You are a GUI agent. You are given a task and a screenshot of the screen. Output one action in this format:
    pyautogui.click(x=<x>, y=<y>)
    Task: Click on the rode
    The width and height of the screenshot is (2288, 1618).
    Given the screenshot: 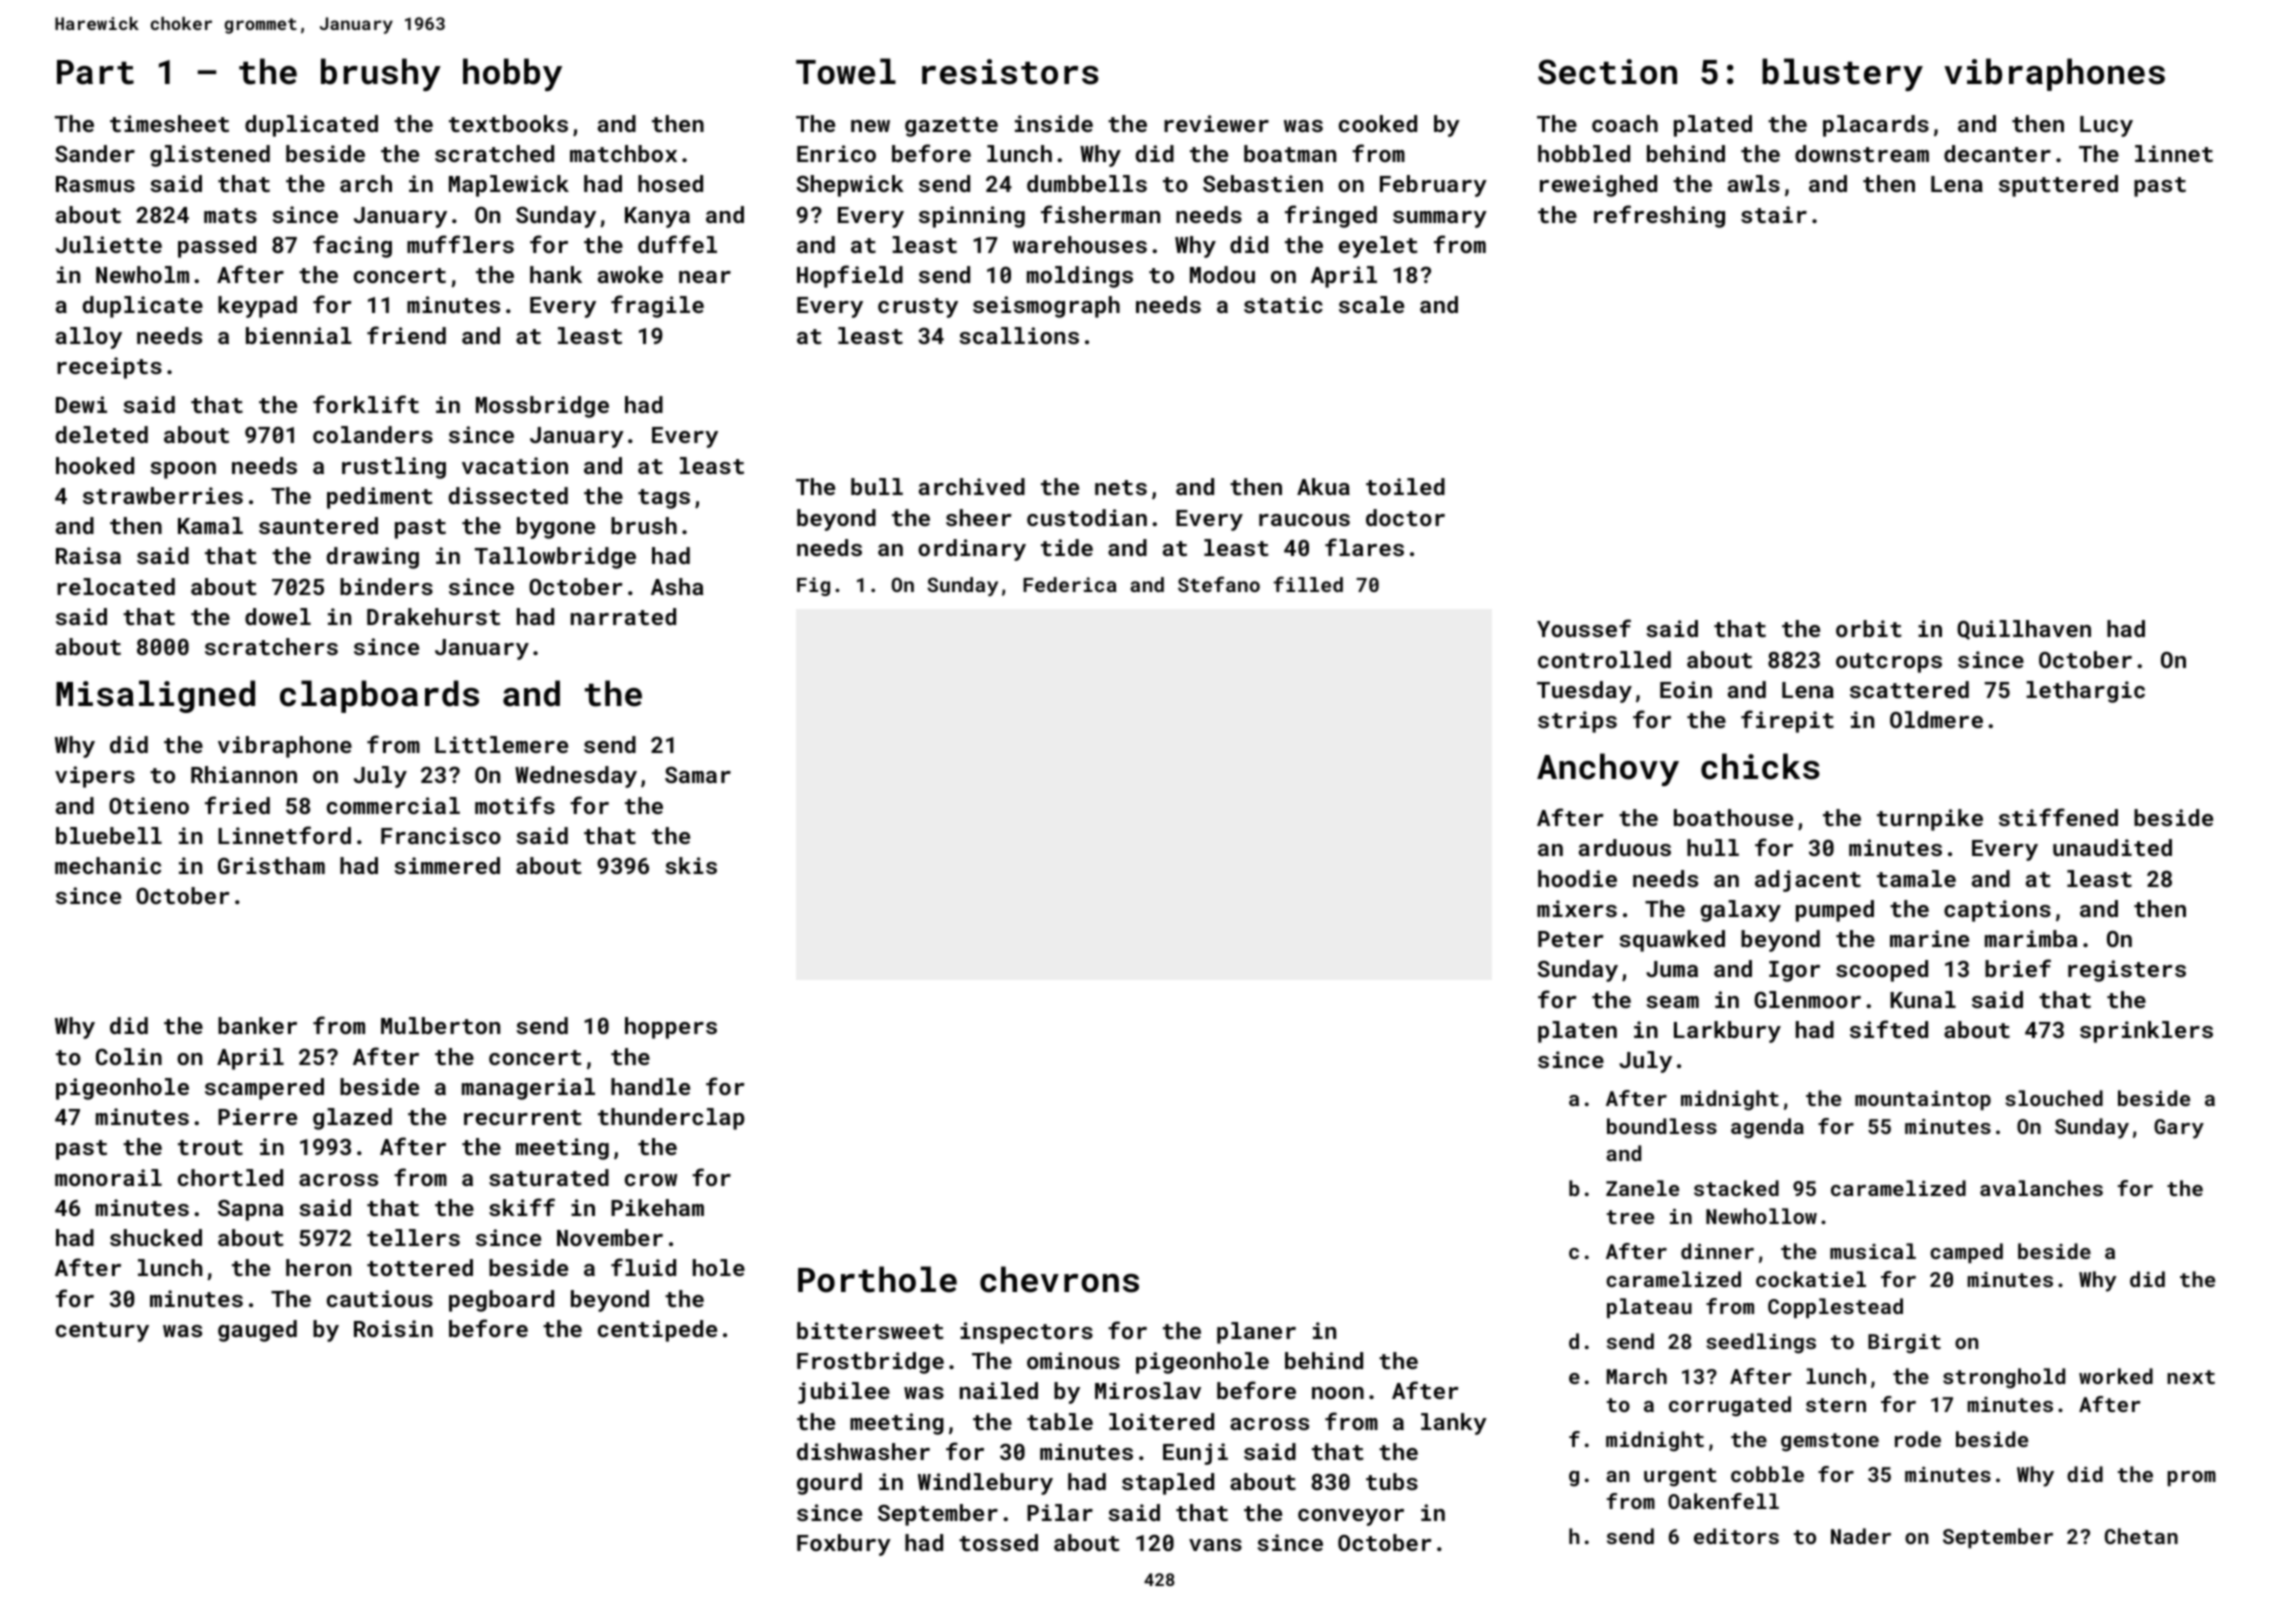 What is the action you would take?
    pyautogui.click(x=1918, y=1439)
